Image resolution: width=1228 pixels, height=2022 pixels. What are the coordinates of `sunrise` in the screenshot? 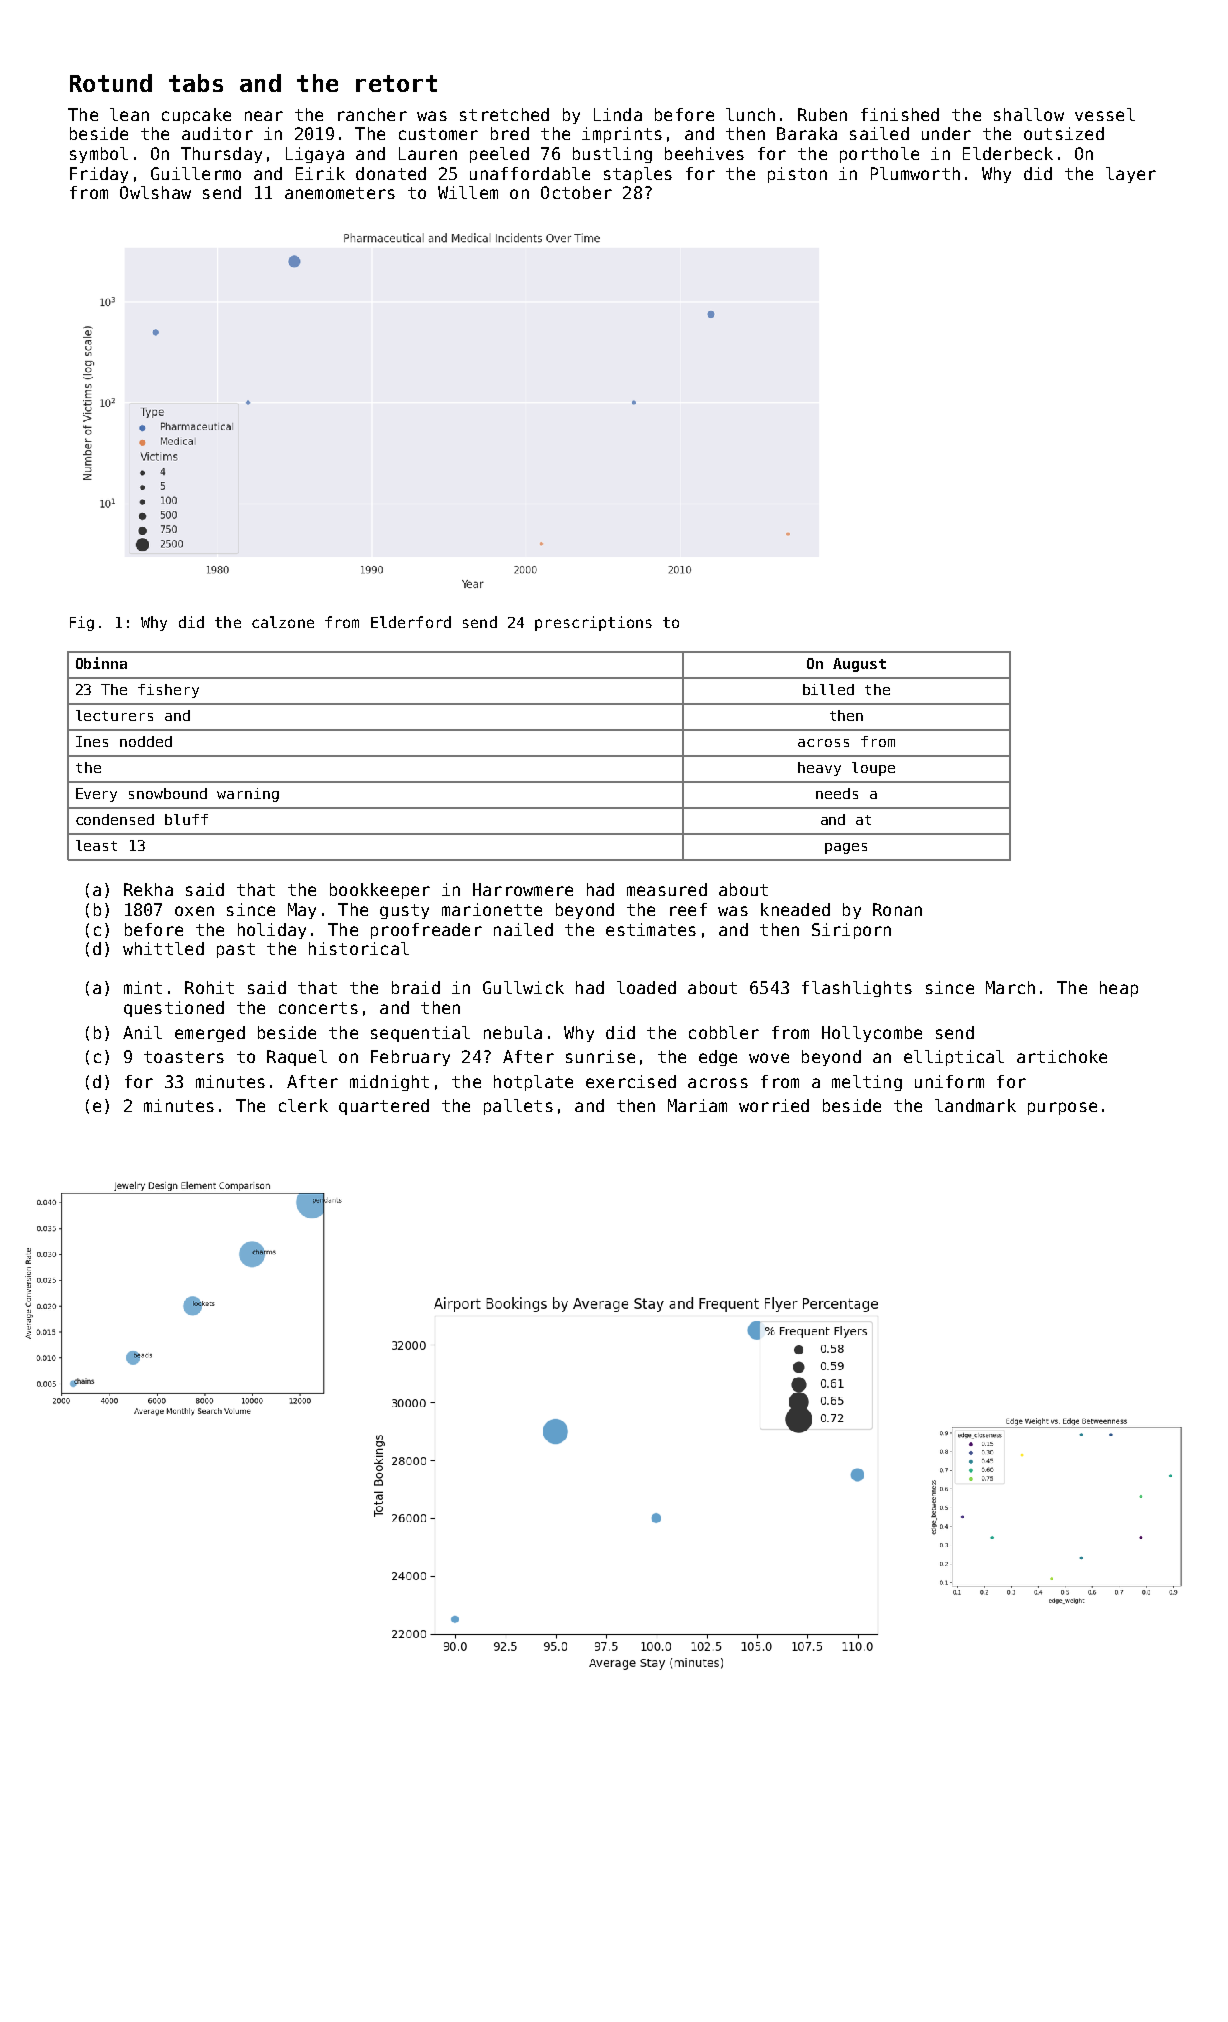 It's located at (600, 1056).
